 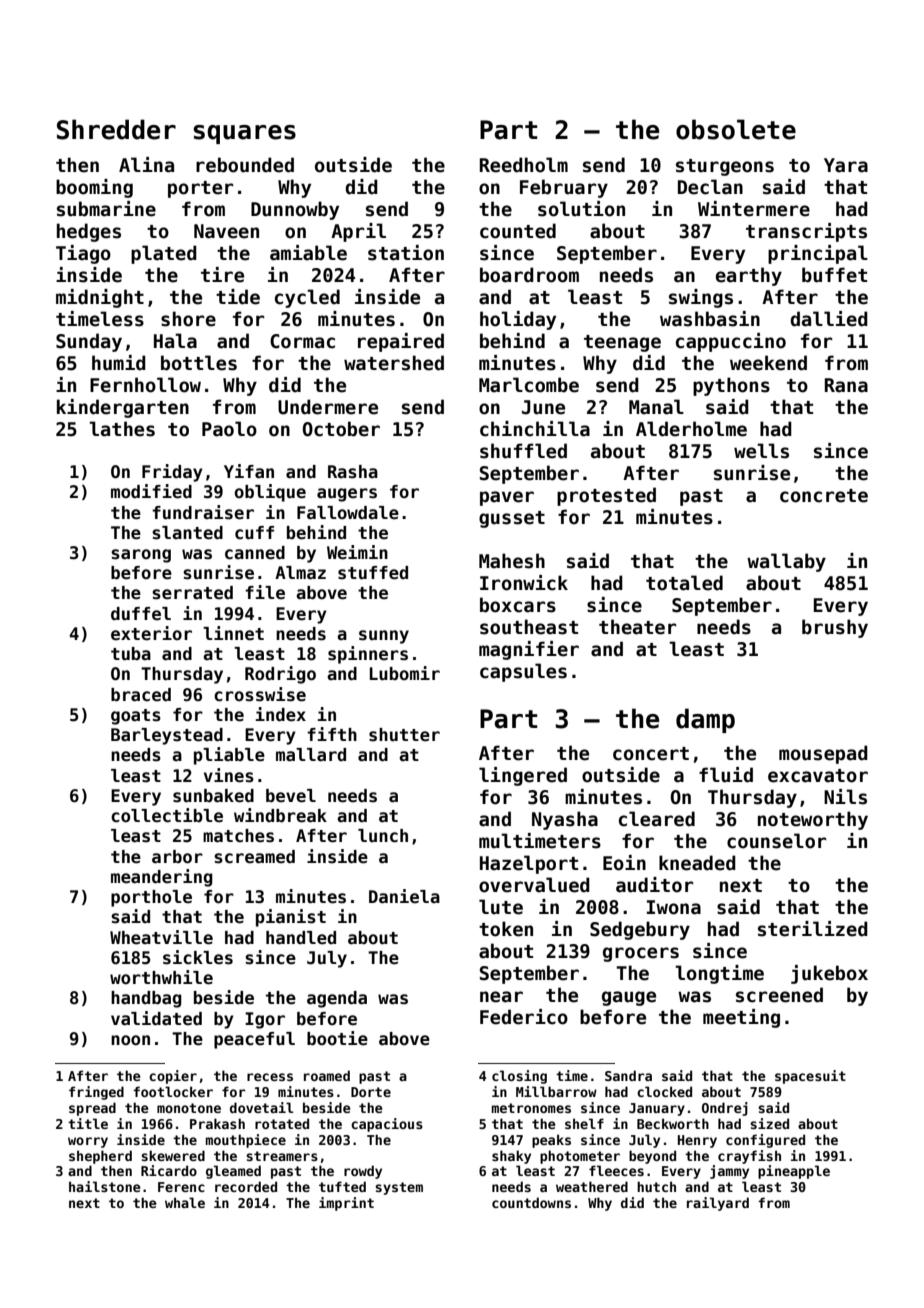 I want to click on fringed, so click(x=96, y=1093).
